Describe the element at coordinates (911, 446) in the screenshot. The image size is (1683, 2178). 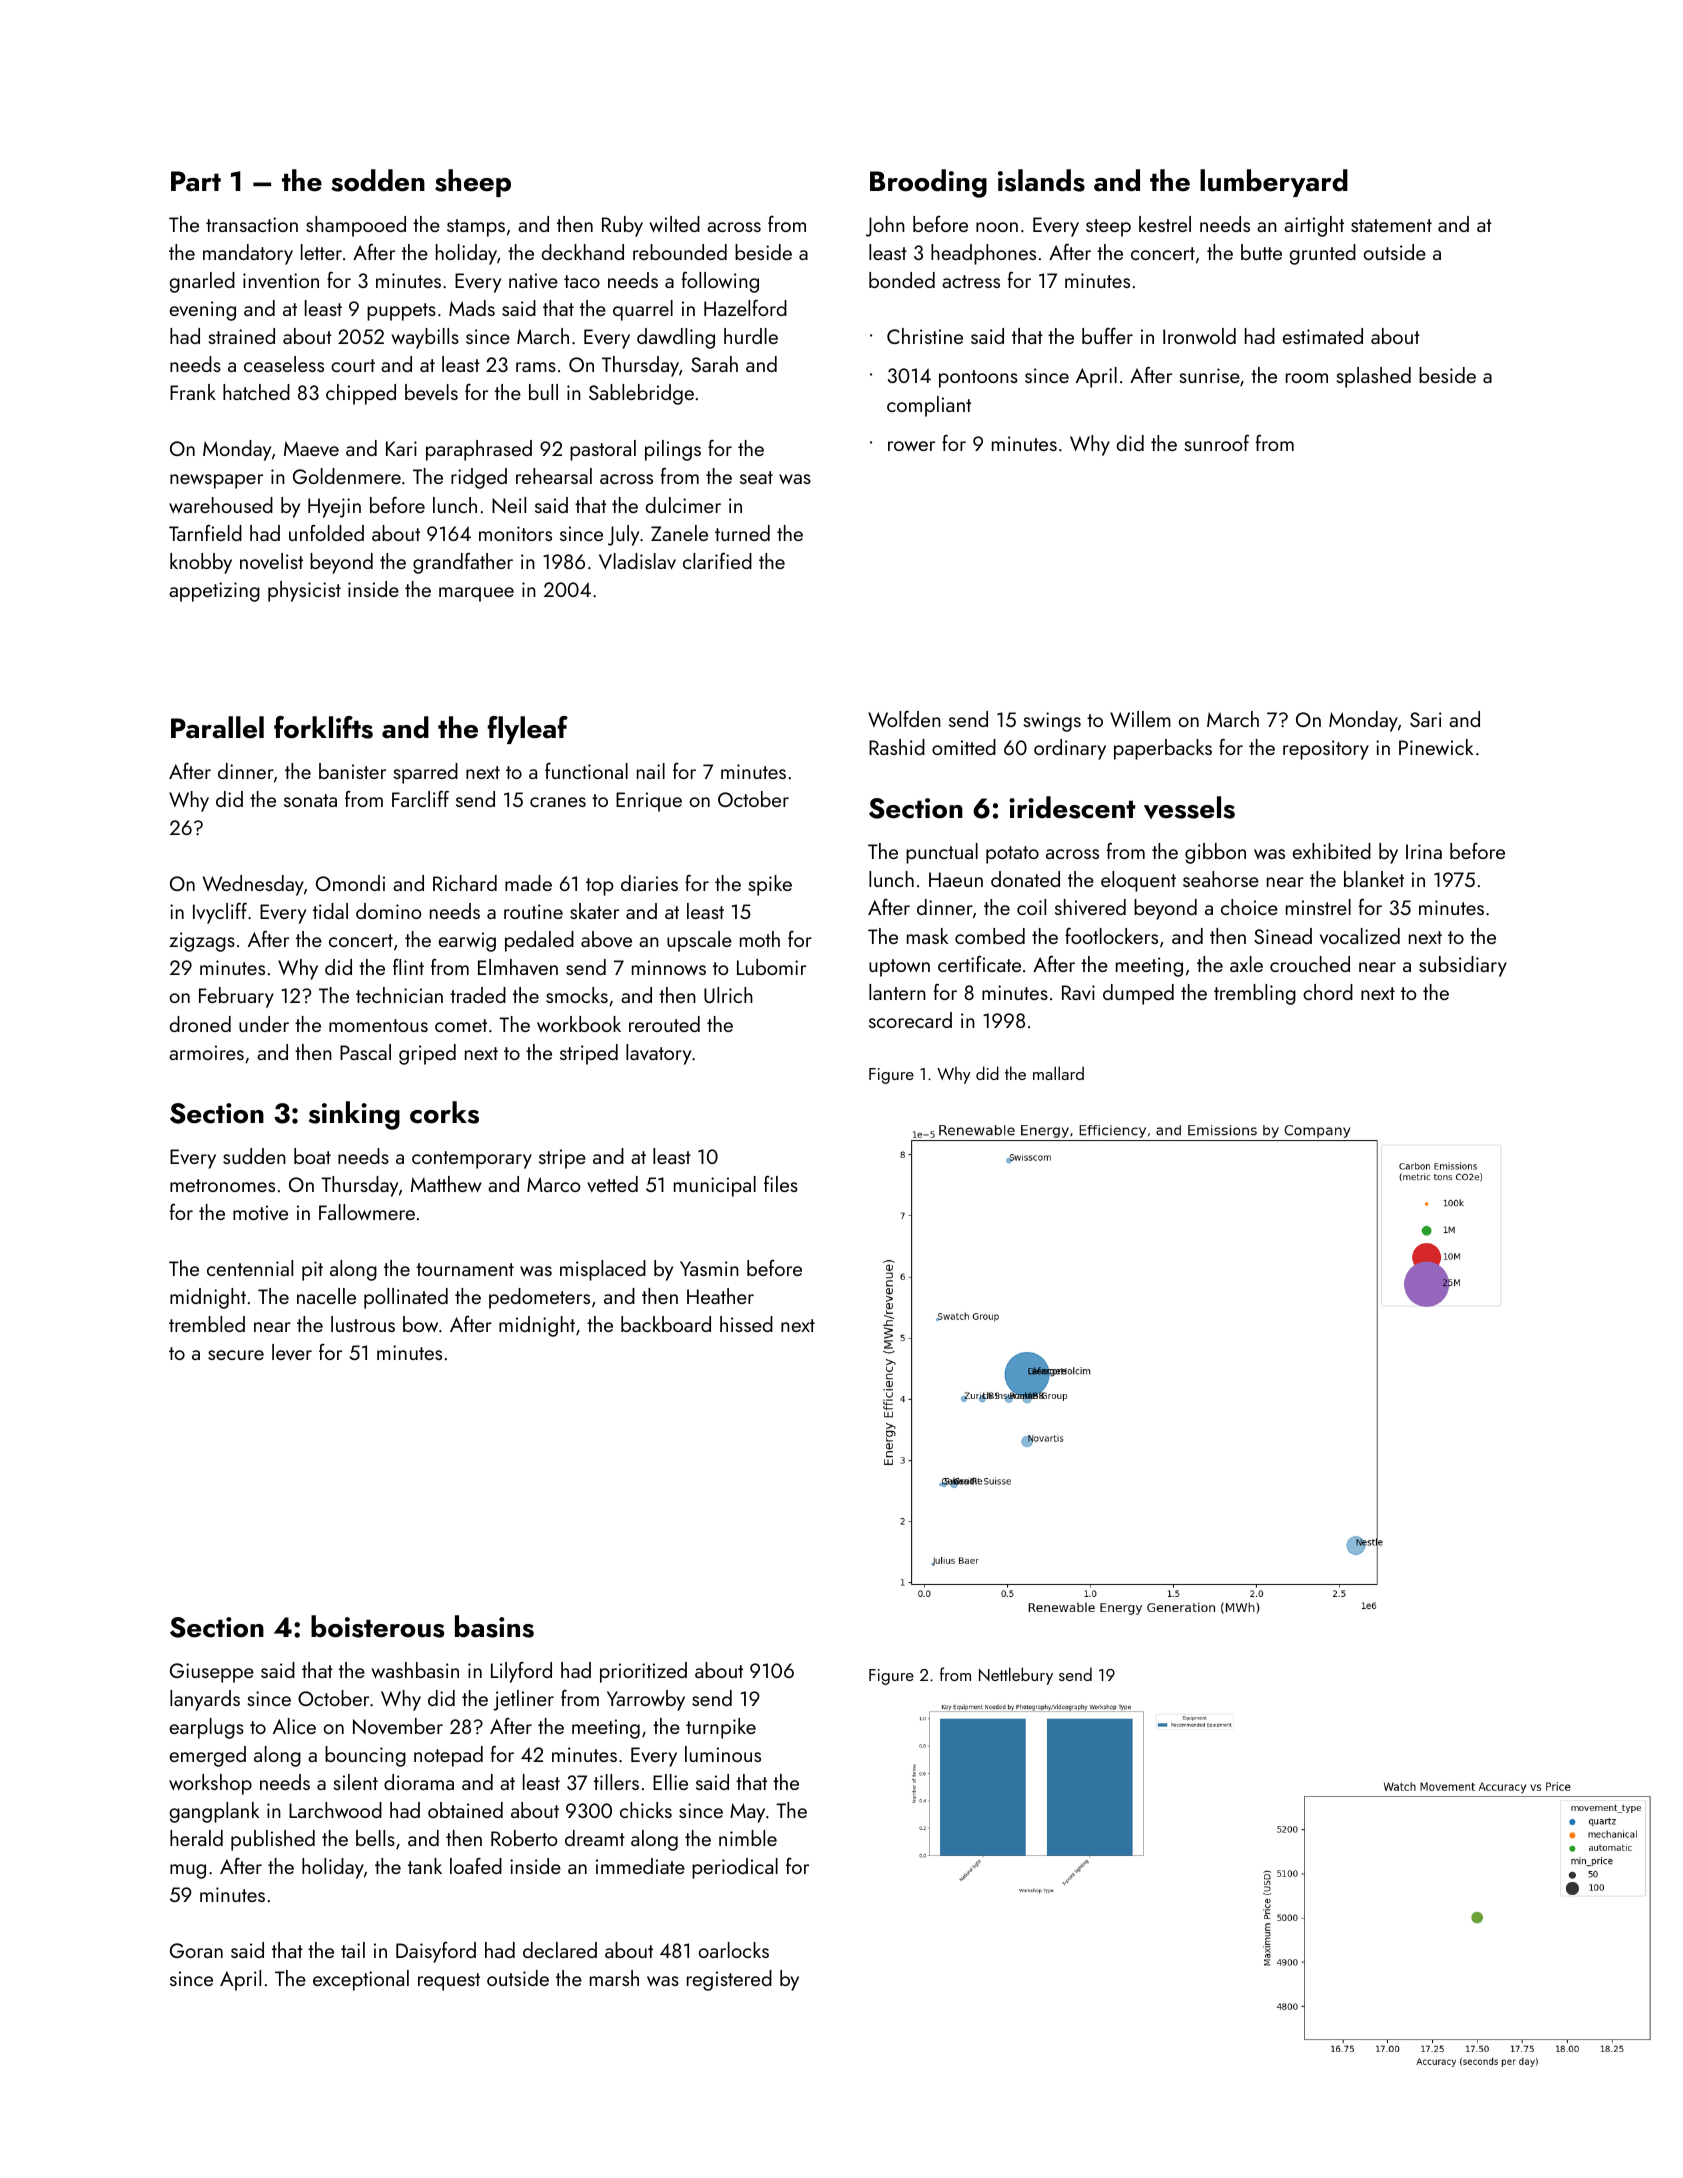
I see `rower` at that location.
